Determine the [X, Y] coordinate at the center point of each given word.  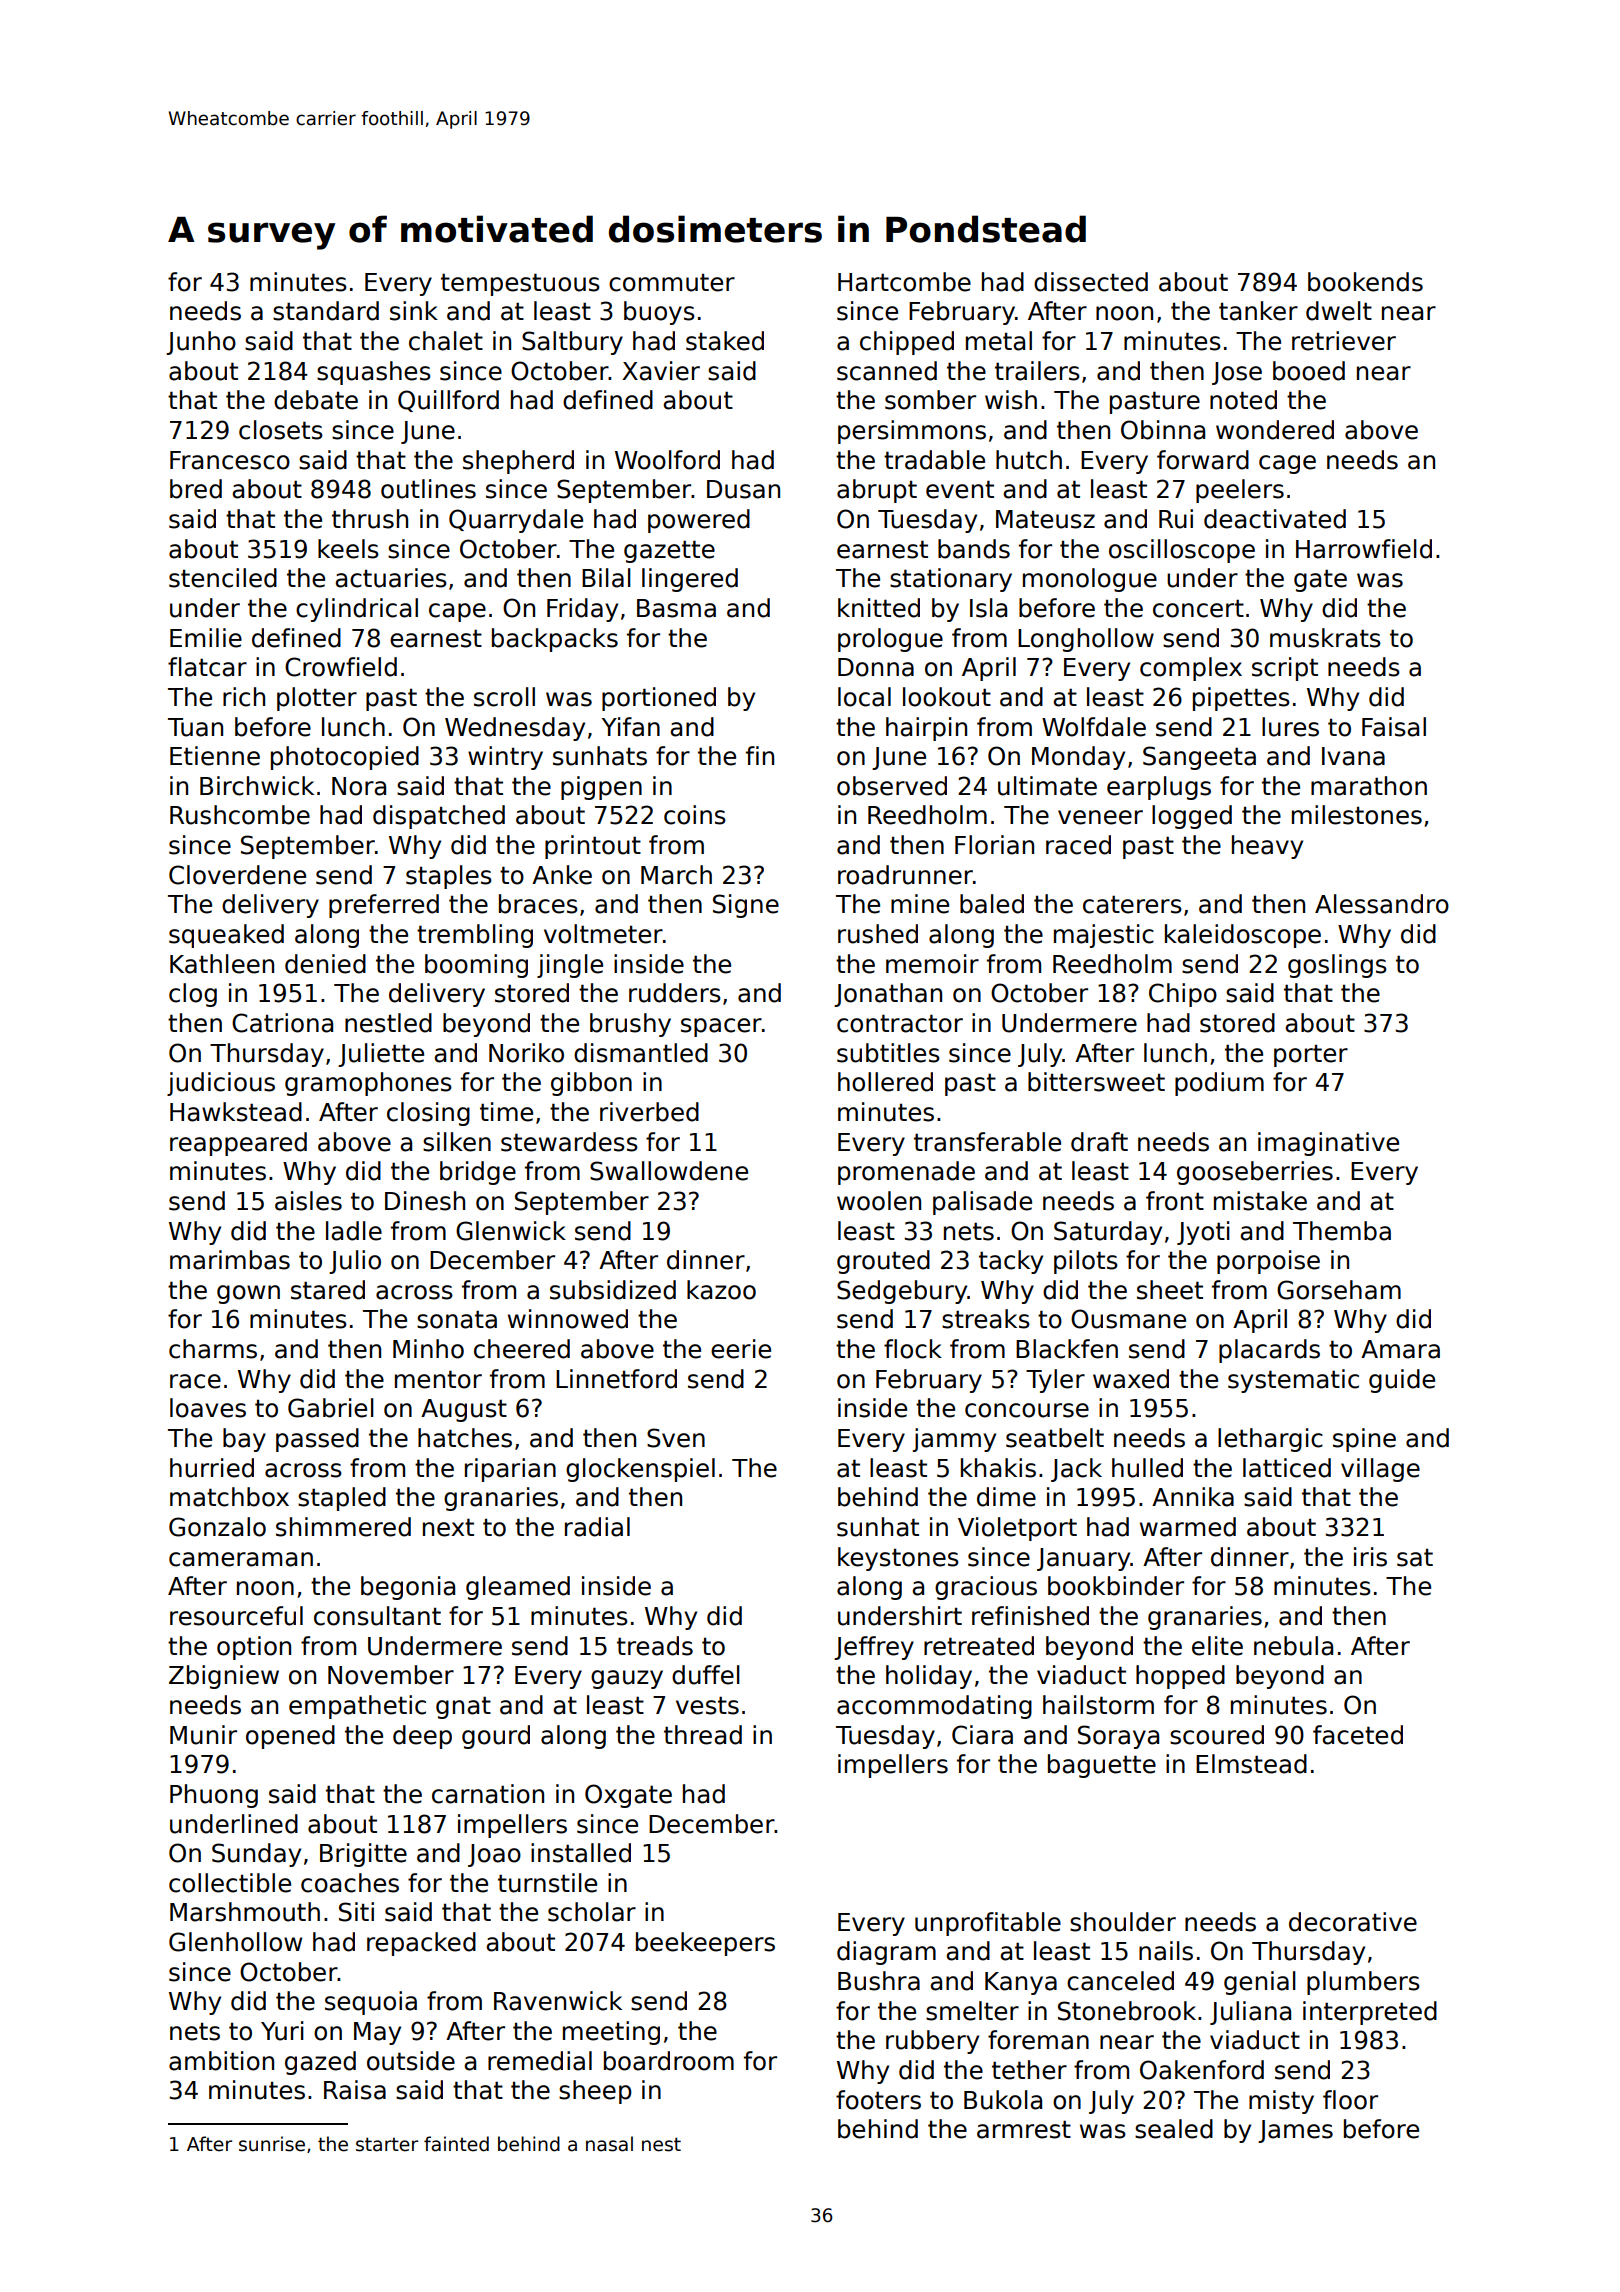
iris [1370, 1557]
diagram [886, 1953]
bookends [1365, 282]
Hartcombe [904, 282]
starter [387, 2144]
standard [326, 311]
